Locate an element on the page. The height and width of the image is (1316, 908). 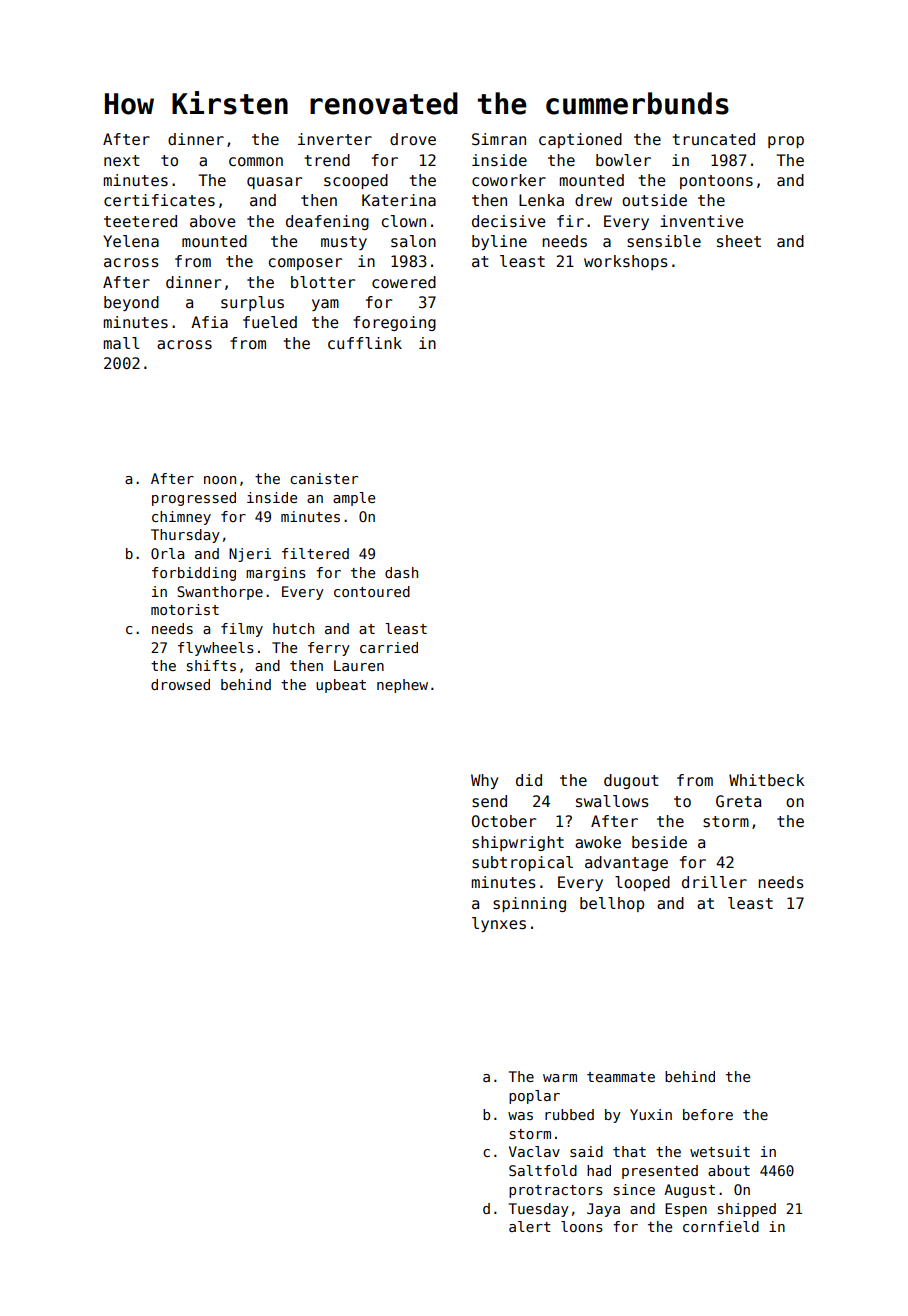
Tuesday is located at coordinates (539, 1210).
